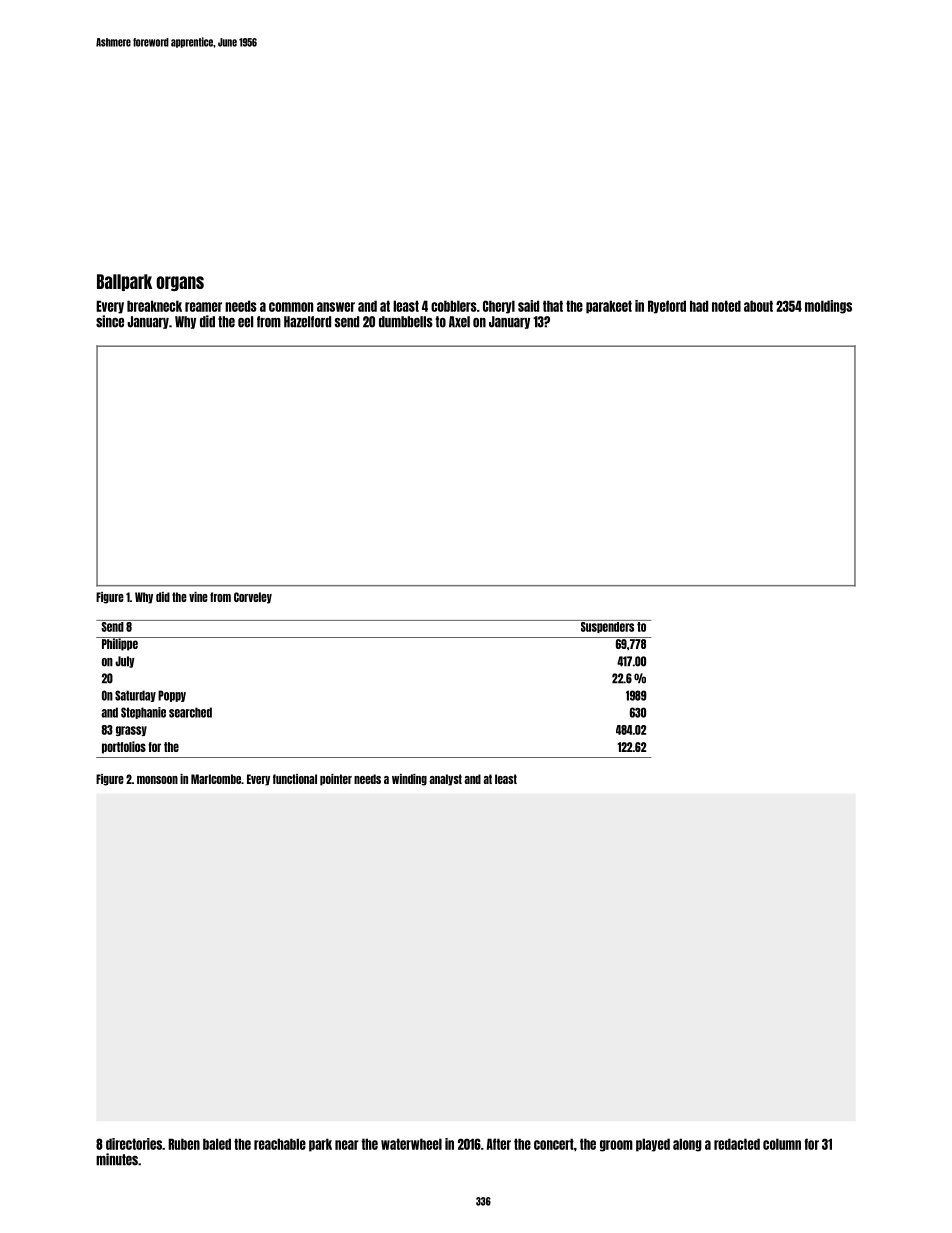 The width and height of the image is (952, 1233). What do you see at coordinates (307, 322) in the image?
I see `Hazelford` at bounding box center [307, 322].
